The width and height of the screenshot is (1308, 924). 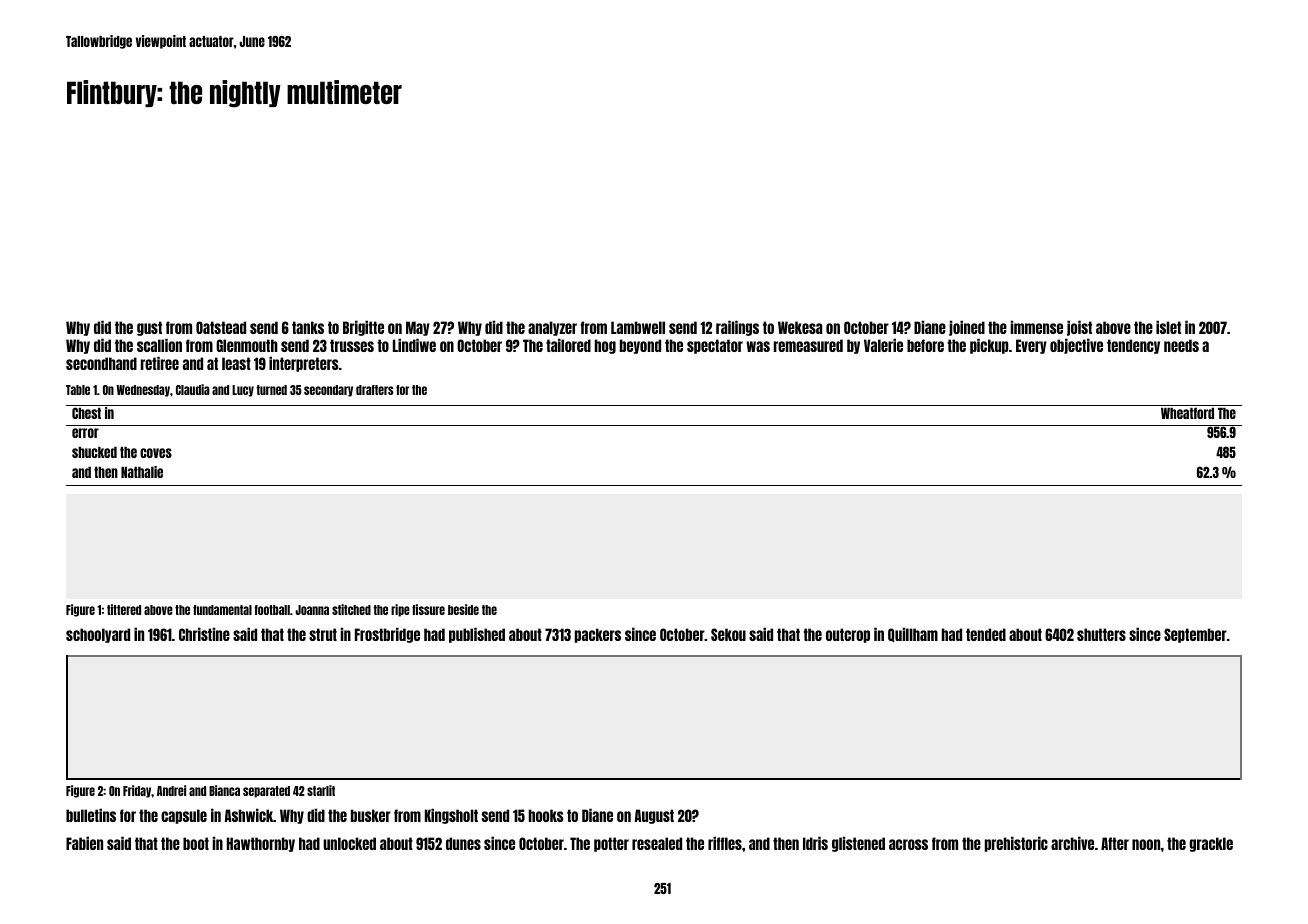 What do you see at coordinates (552, 328) in the screenshot?
I see `analyzer` at bounding box center [552, 328].
